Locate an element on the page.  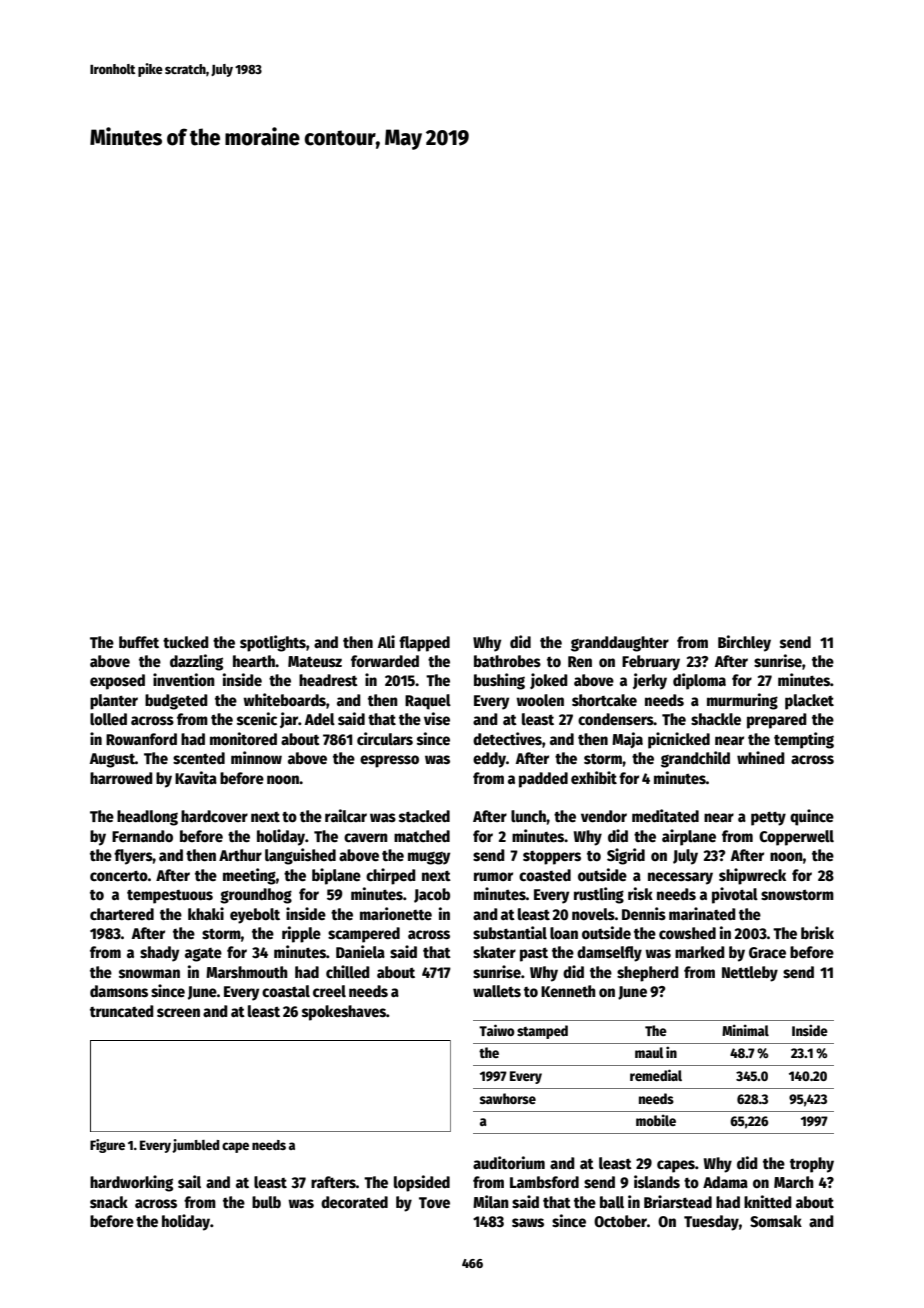
novels is located at coordinates (593, 914).
